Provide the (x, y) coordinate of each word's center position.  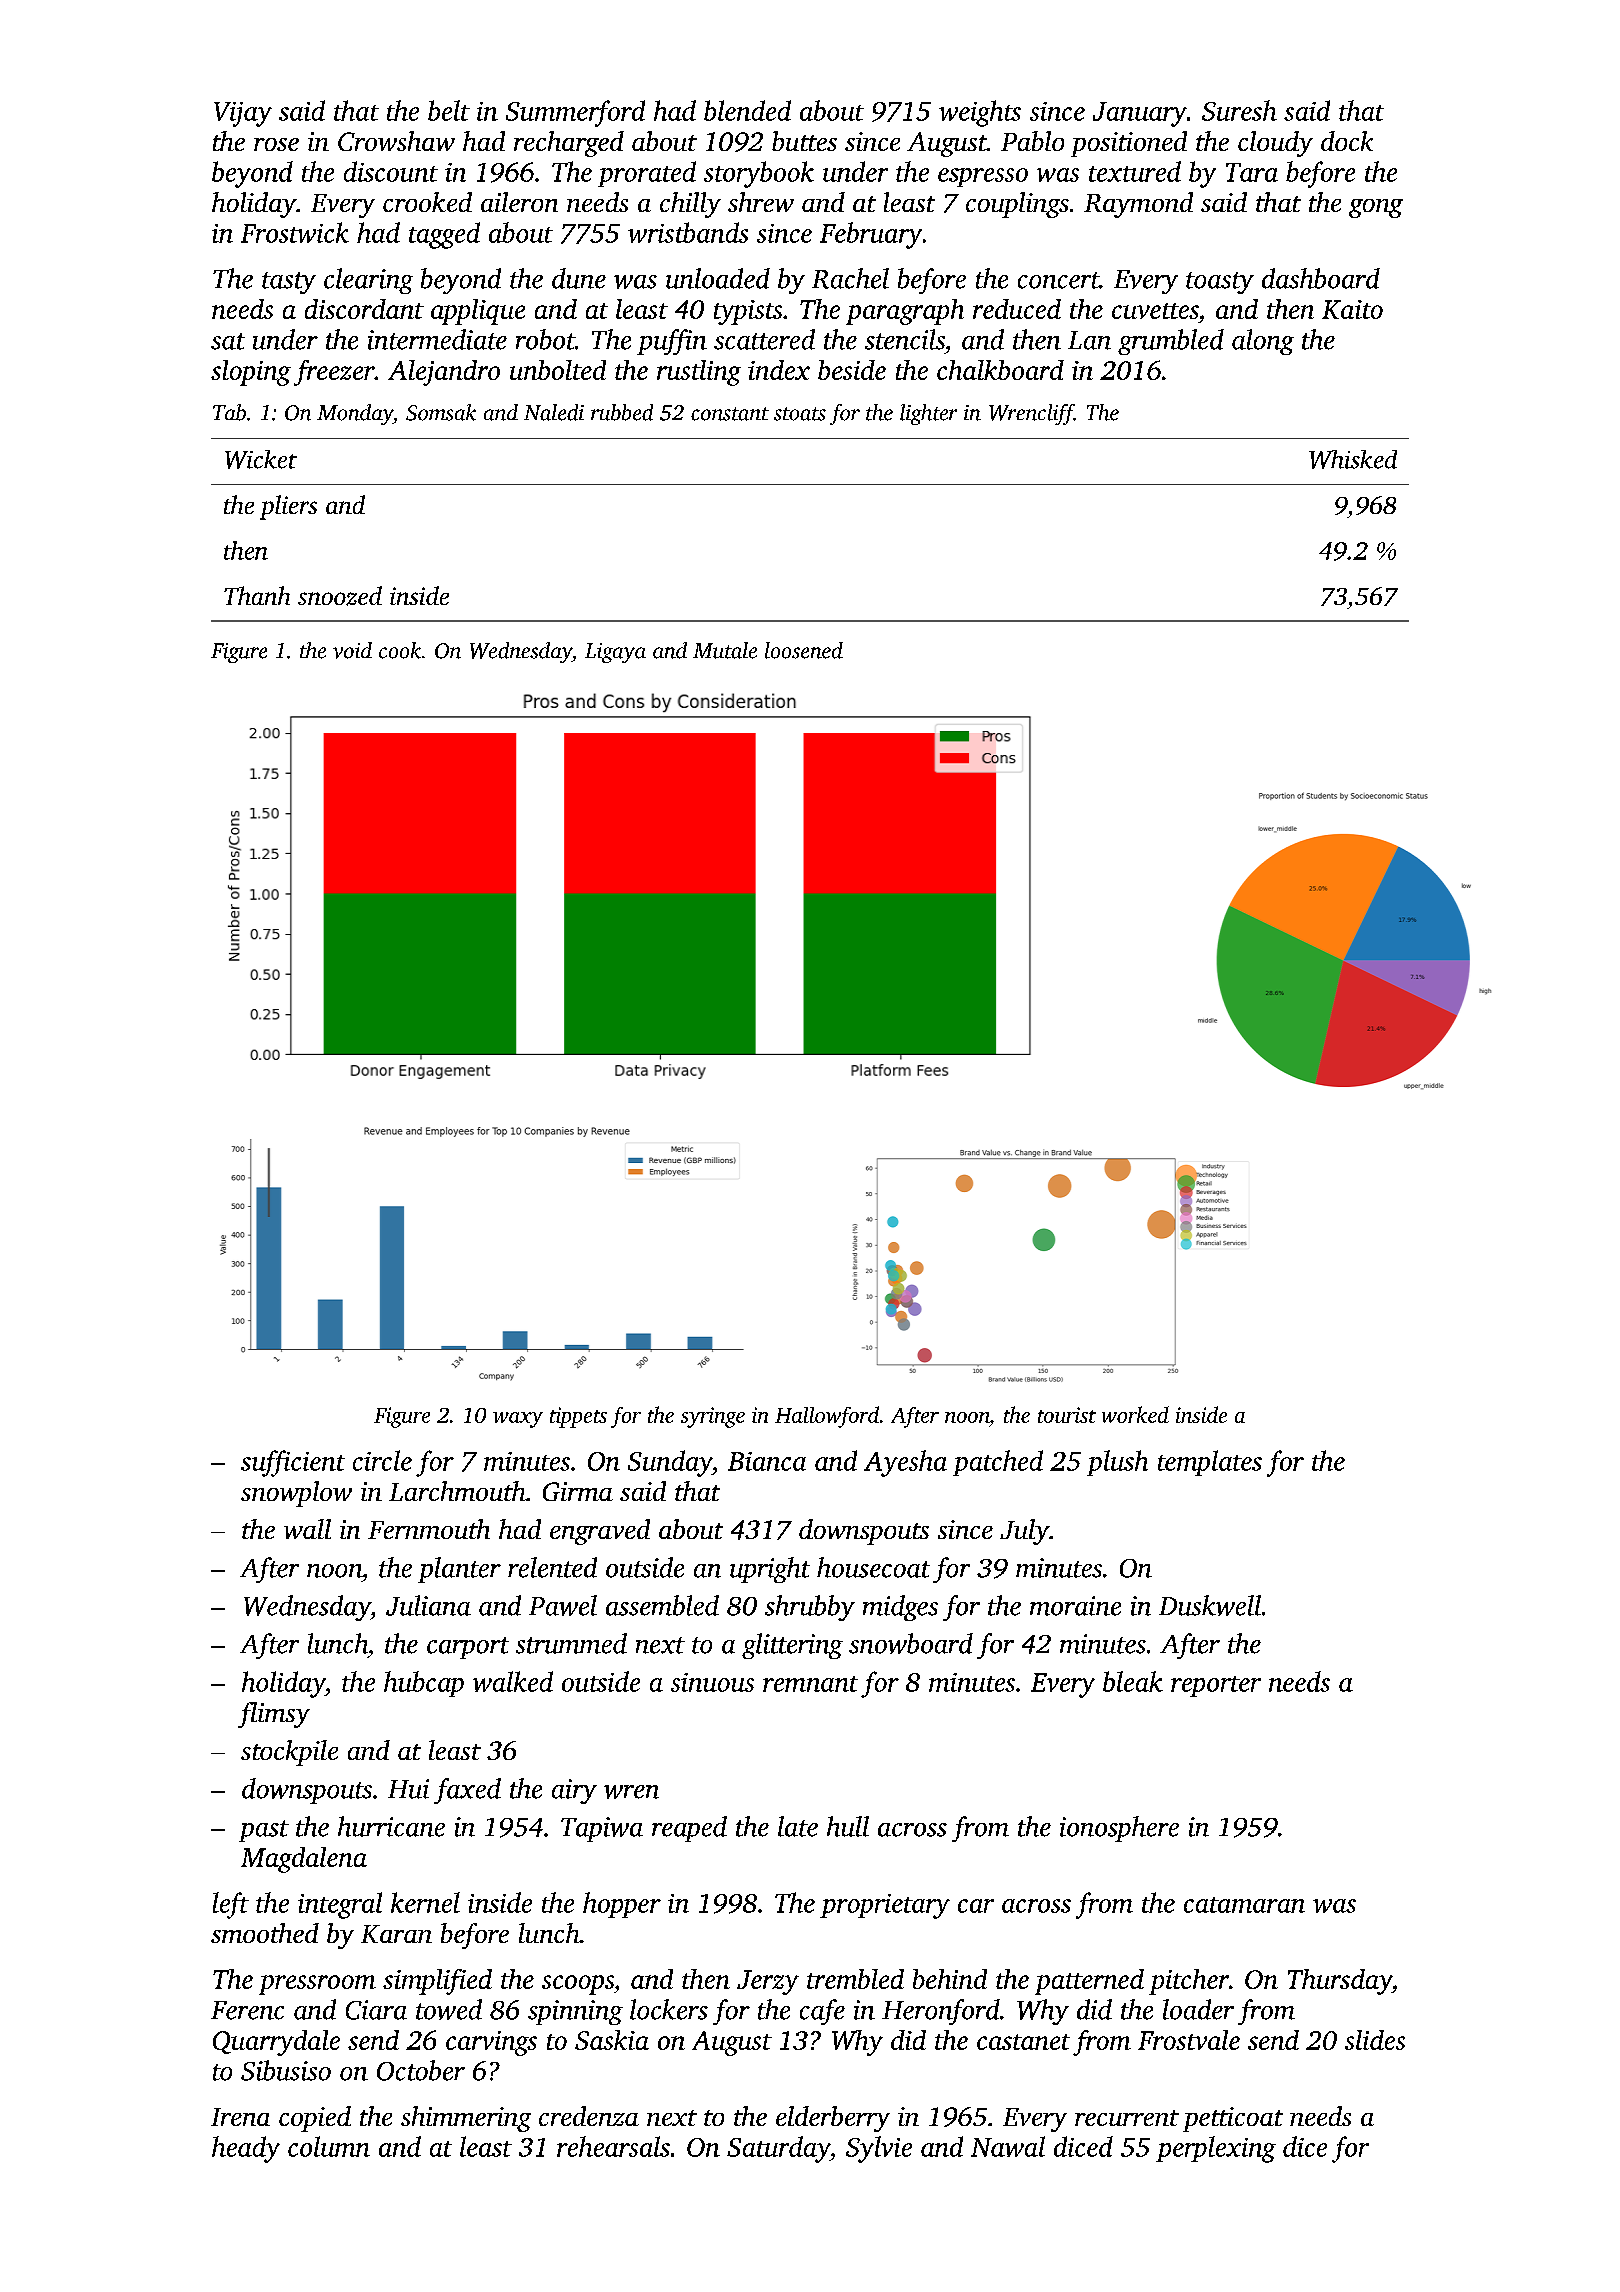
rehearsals (613, 2146)
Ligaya (615, 653)
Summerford (575, 113)
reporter (1216, 1686)
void (352, 650)
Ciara (376, 2010)
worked (1135, 1414)
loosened (804, 650)
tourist (1067, 1415)
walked (513, 1681)
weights (980, 113)
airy (574, 1791)
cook (400, 650)
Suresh (1239, 110)
